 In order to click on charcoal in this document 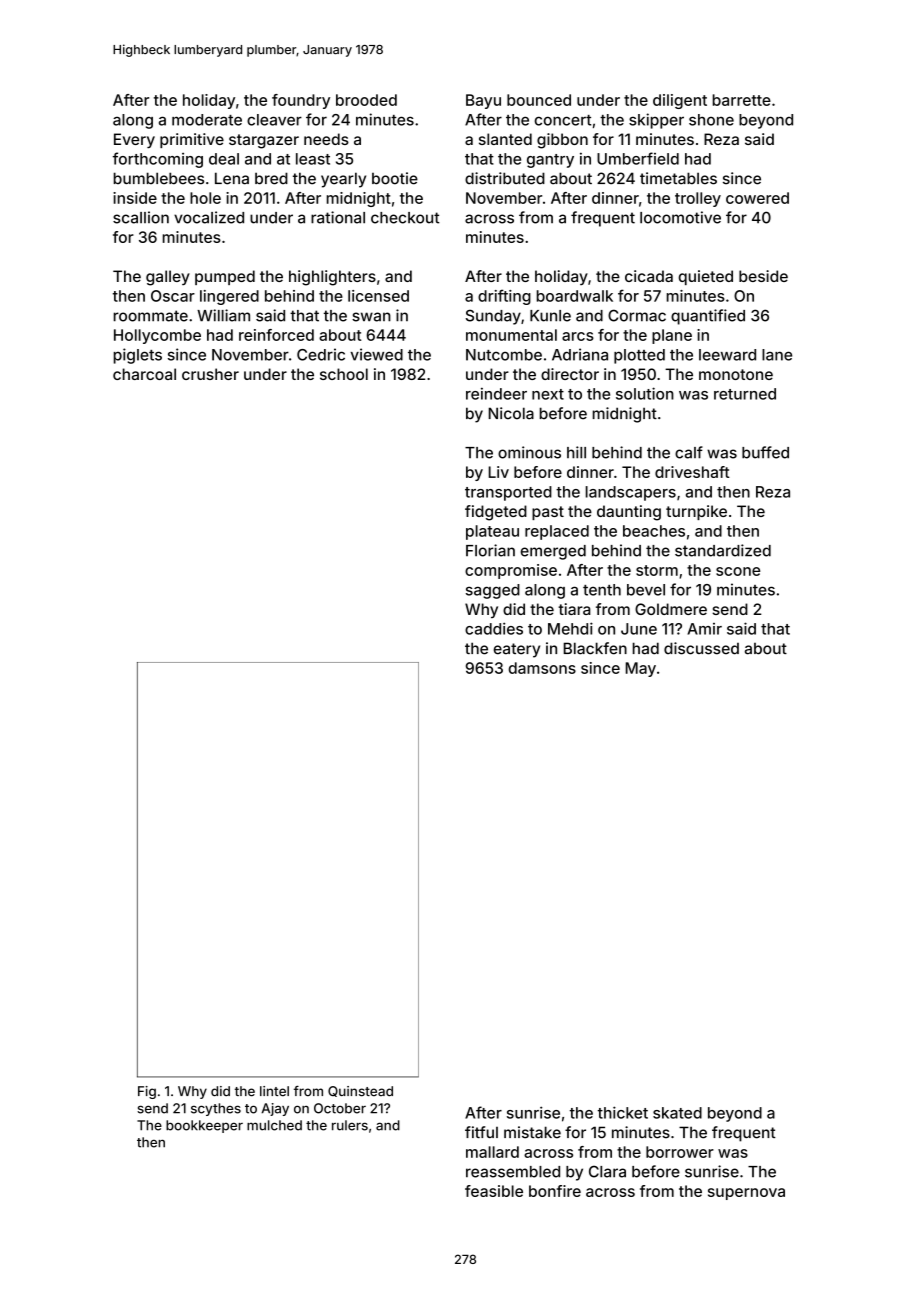, I will do `click(144, 374)`.
